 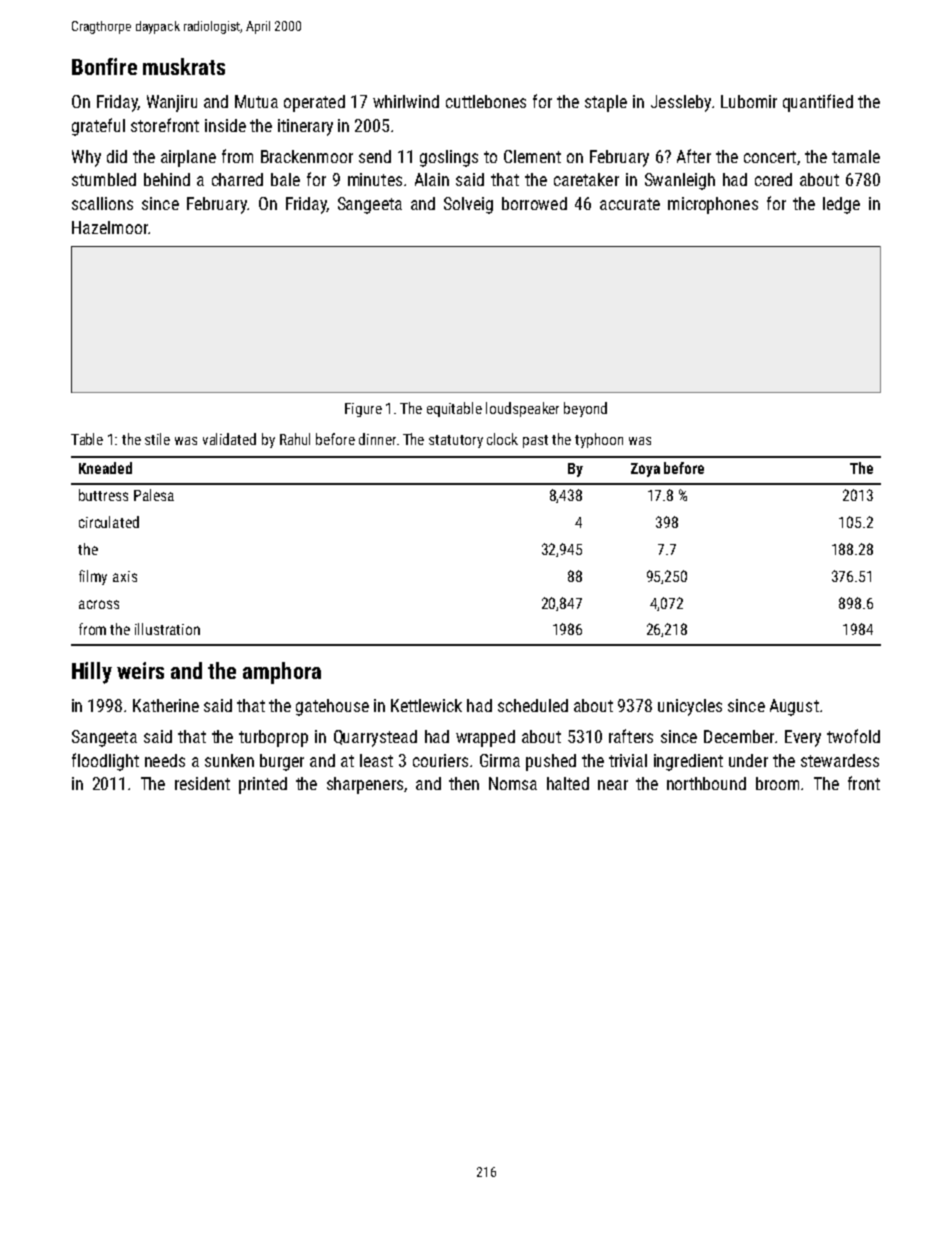 What do you see at coordinates (225, 125) in the document?
I see `inside` at bounding box center [225, 125].
